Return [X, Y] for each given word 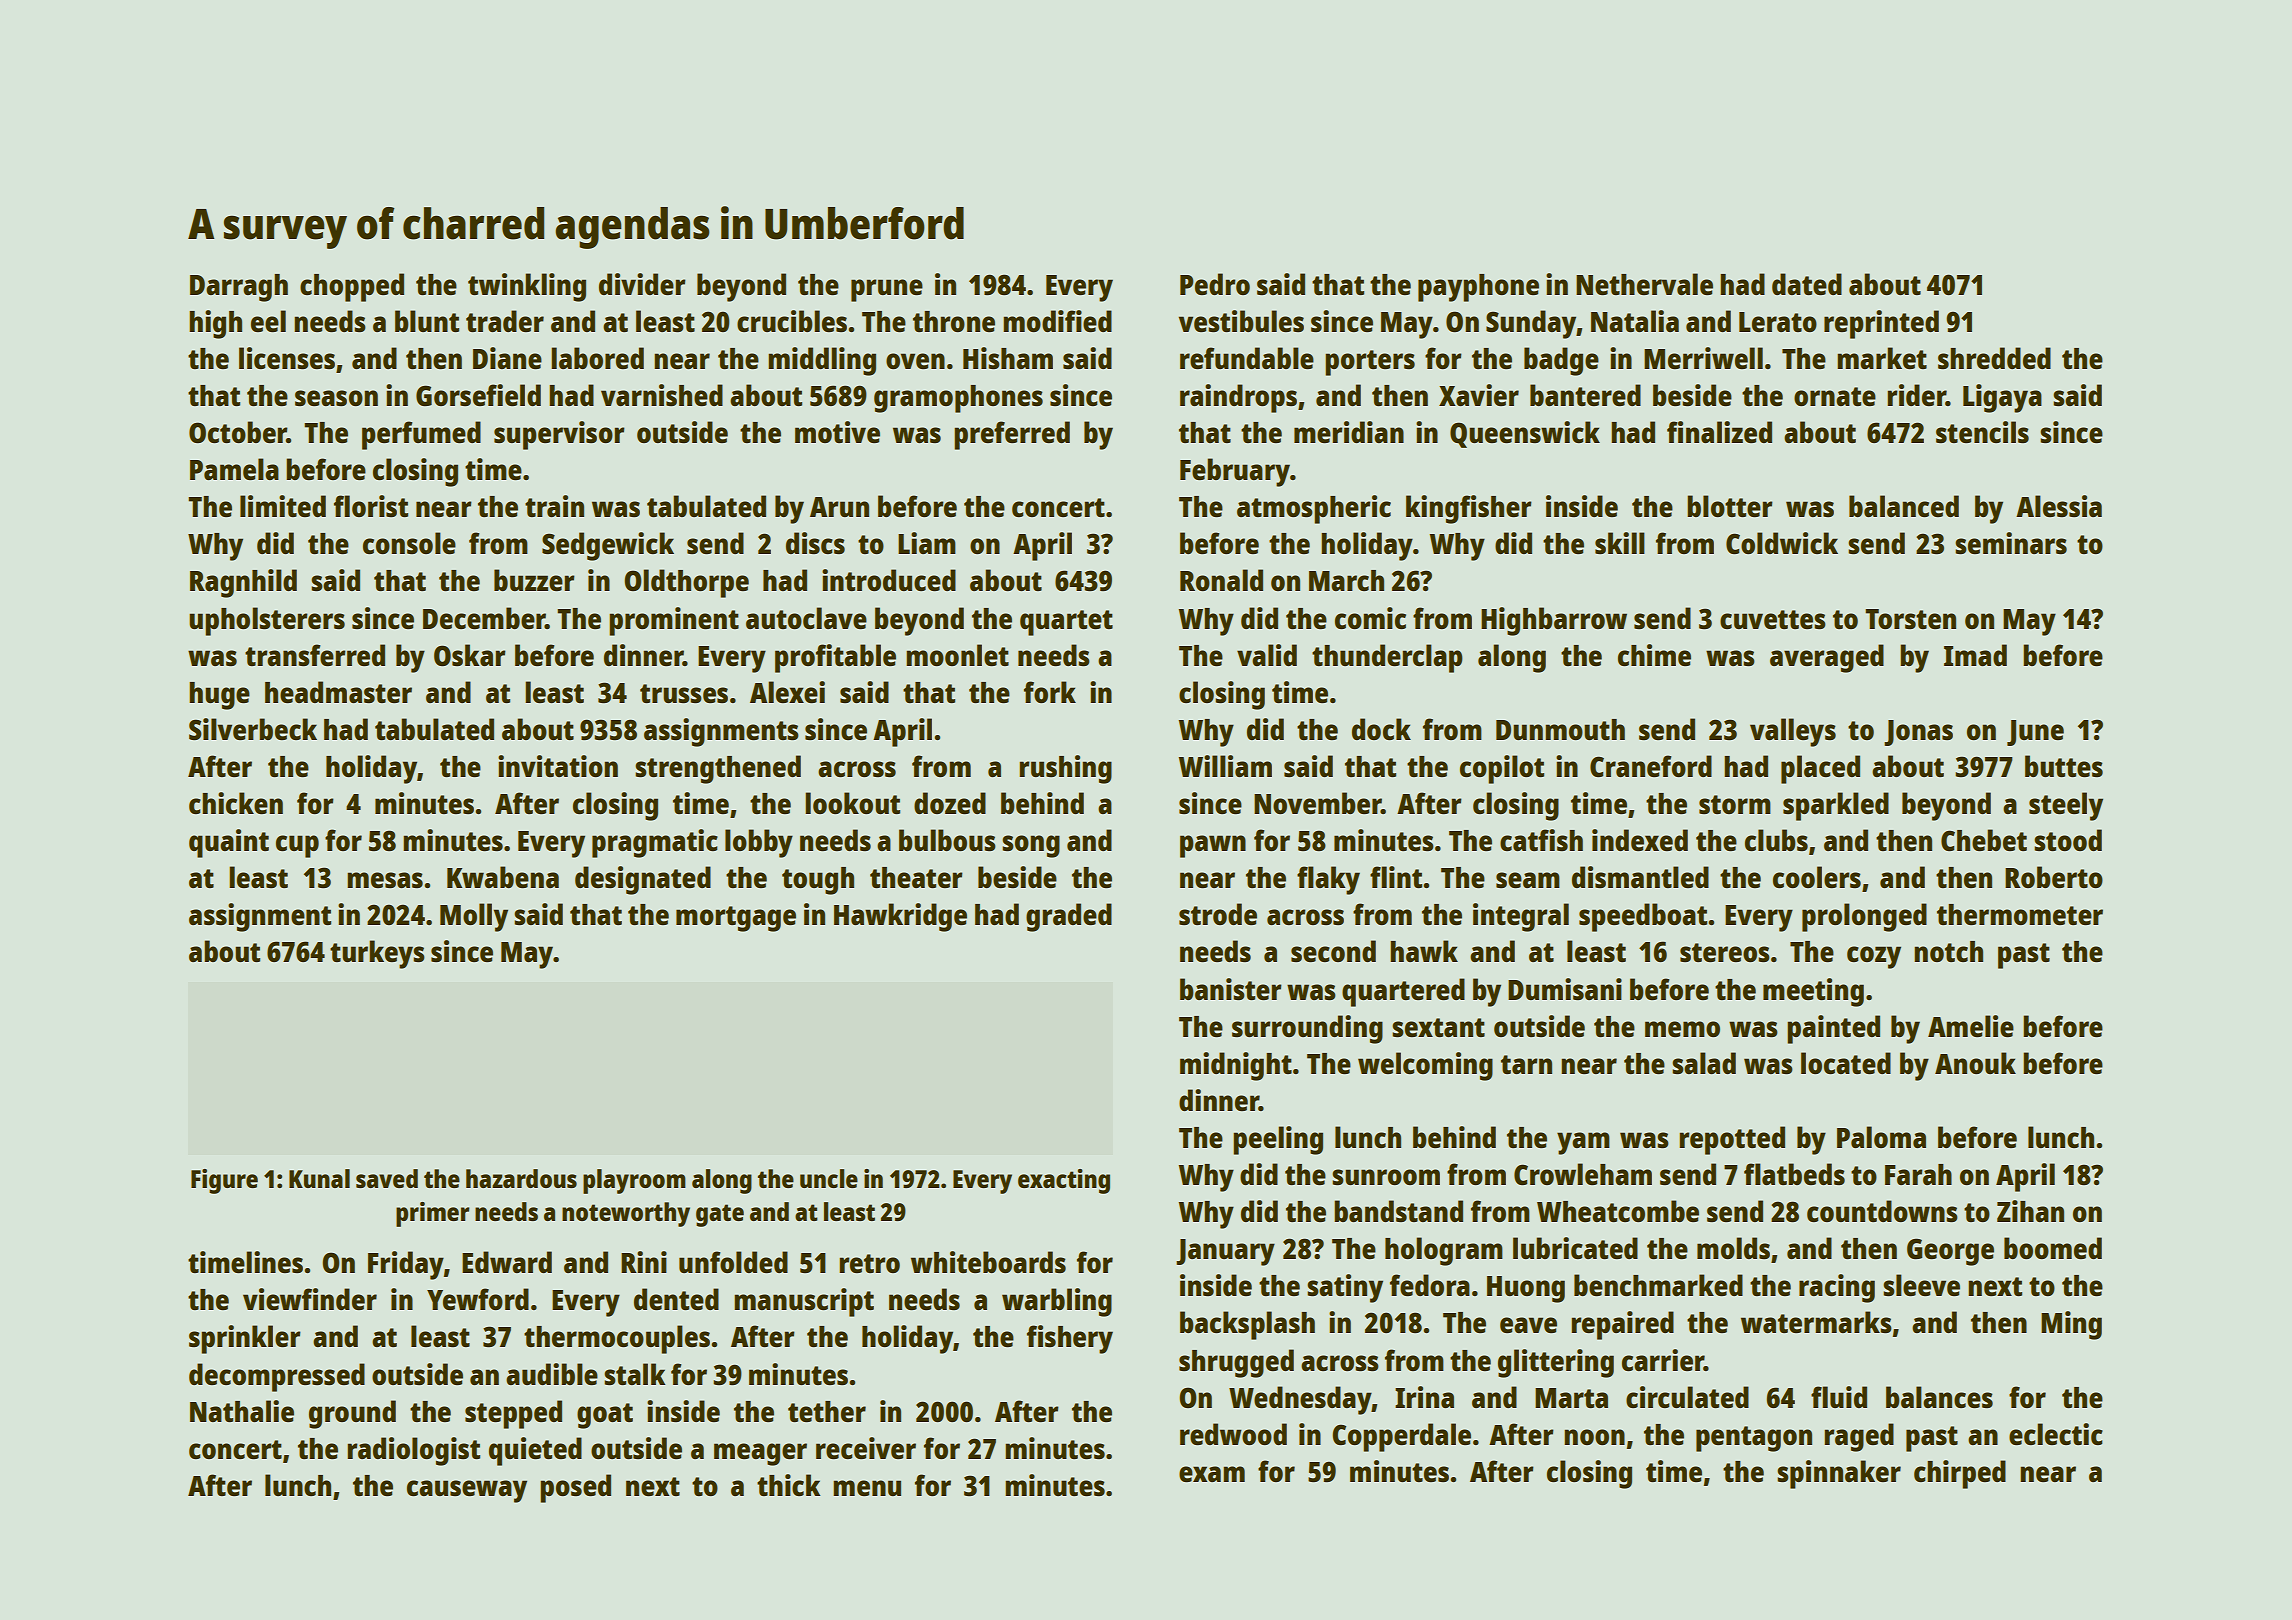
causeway [467, 1491]
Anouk [1975, 1063]
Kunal [319, 1178]
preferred [1012, 435]
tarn [1526, 1064]
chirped [1960, 1474]
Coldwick [1782, 543]
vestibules [1241, 321]
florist [371, 506]
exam [1212, 1474]
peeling [1278, 1140]
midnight [1236, 1066]
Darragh [239, 288]
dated [1807, 284]
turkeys [377, 954]
